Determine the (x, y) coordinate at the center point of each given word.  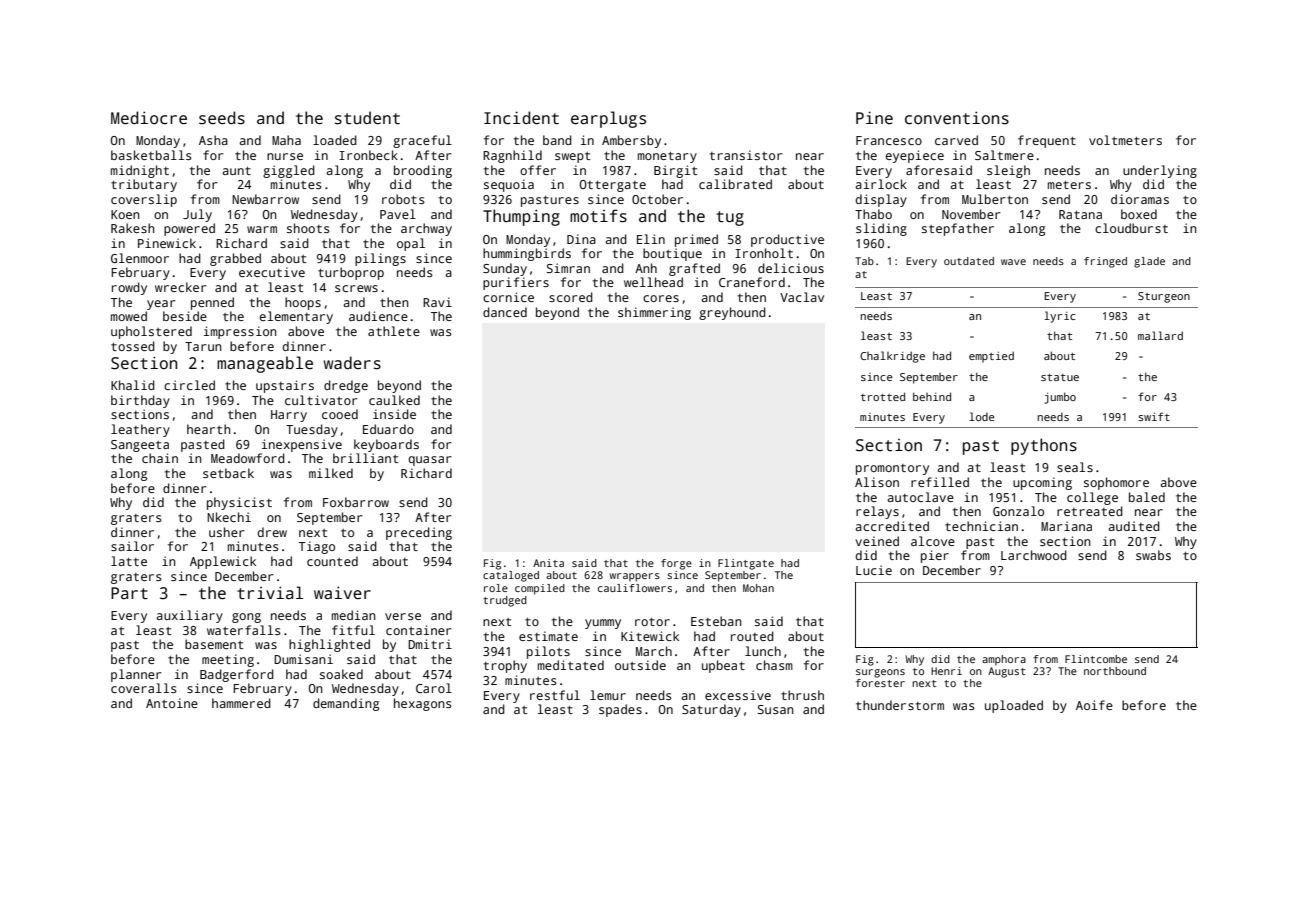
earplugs (608, 119)
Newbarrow (265, 199)
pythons (1044, 446)
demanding (346, 704)
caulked (394, 400)
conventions (957, 118)
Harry (289, 416)
